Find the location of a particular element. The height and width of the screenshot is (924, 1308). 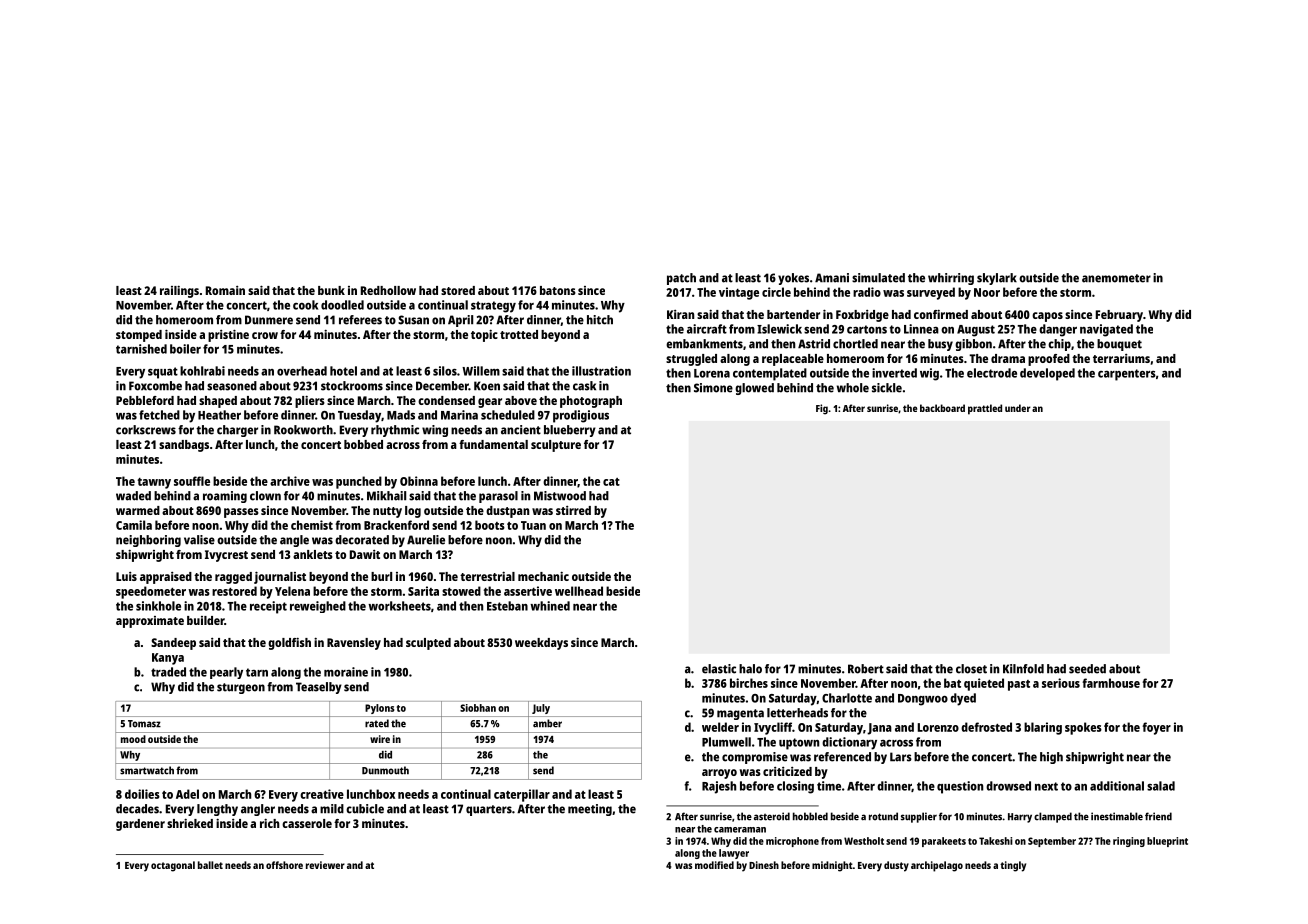

stirred is located at coordinates (573, 510).
